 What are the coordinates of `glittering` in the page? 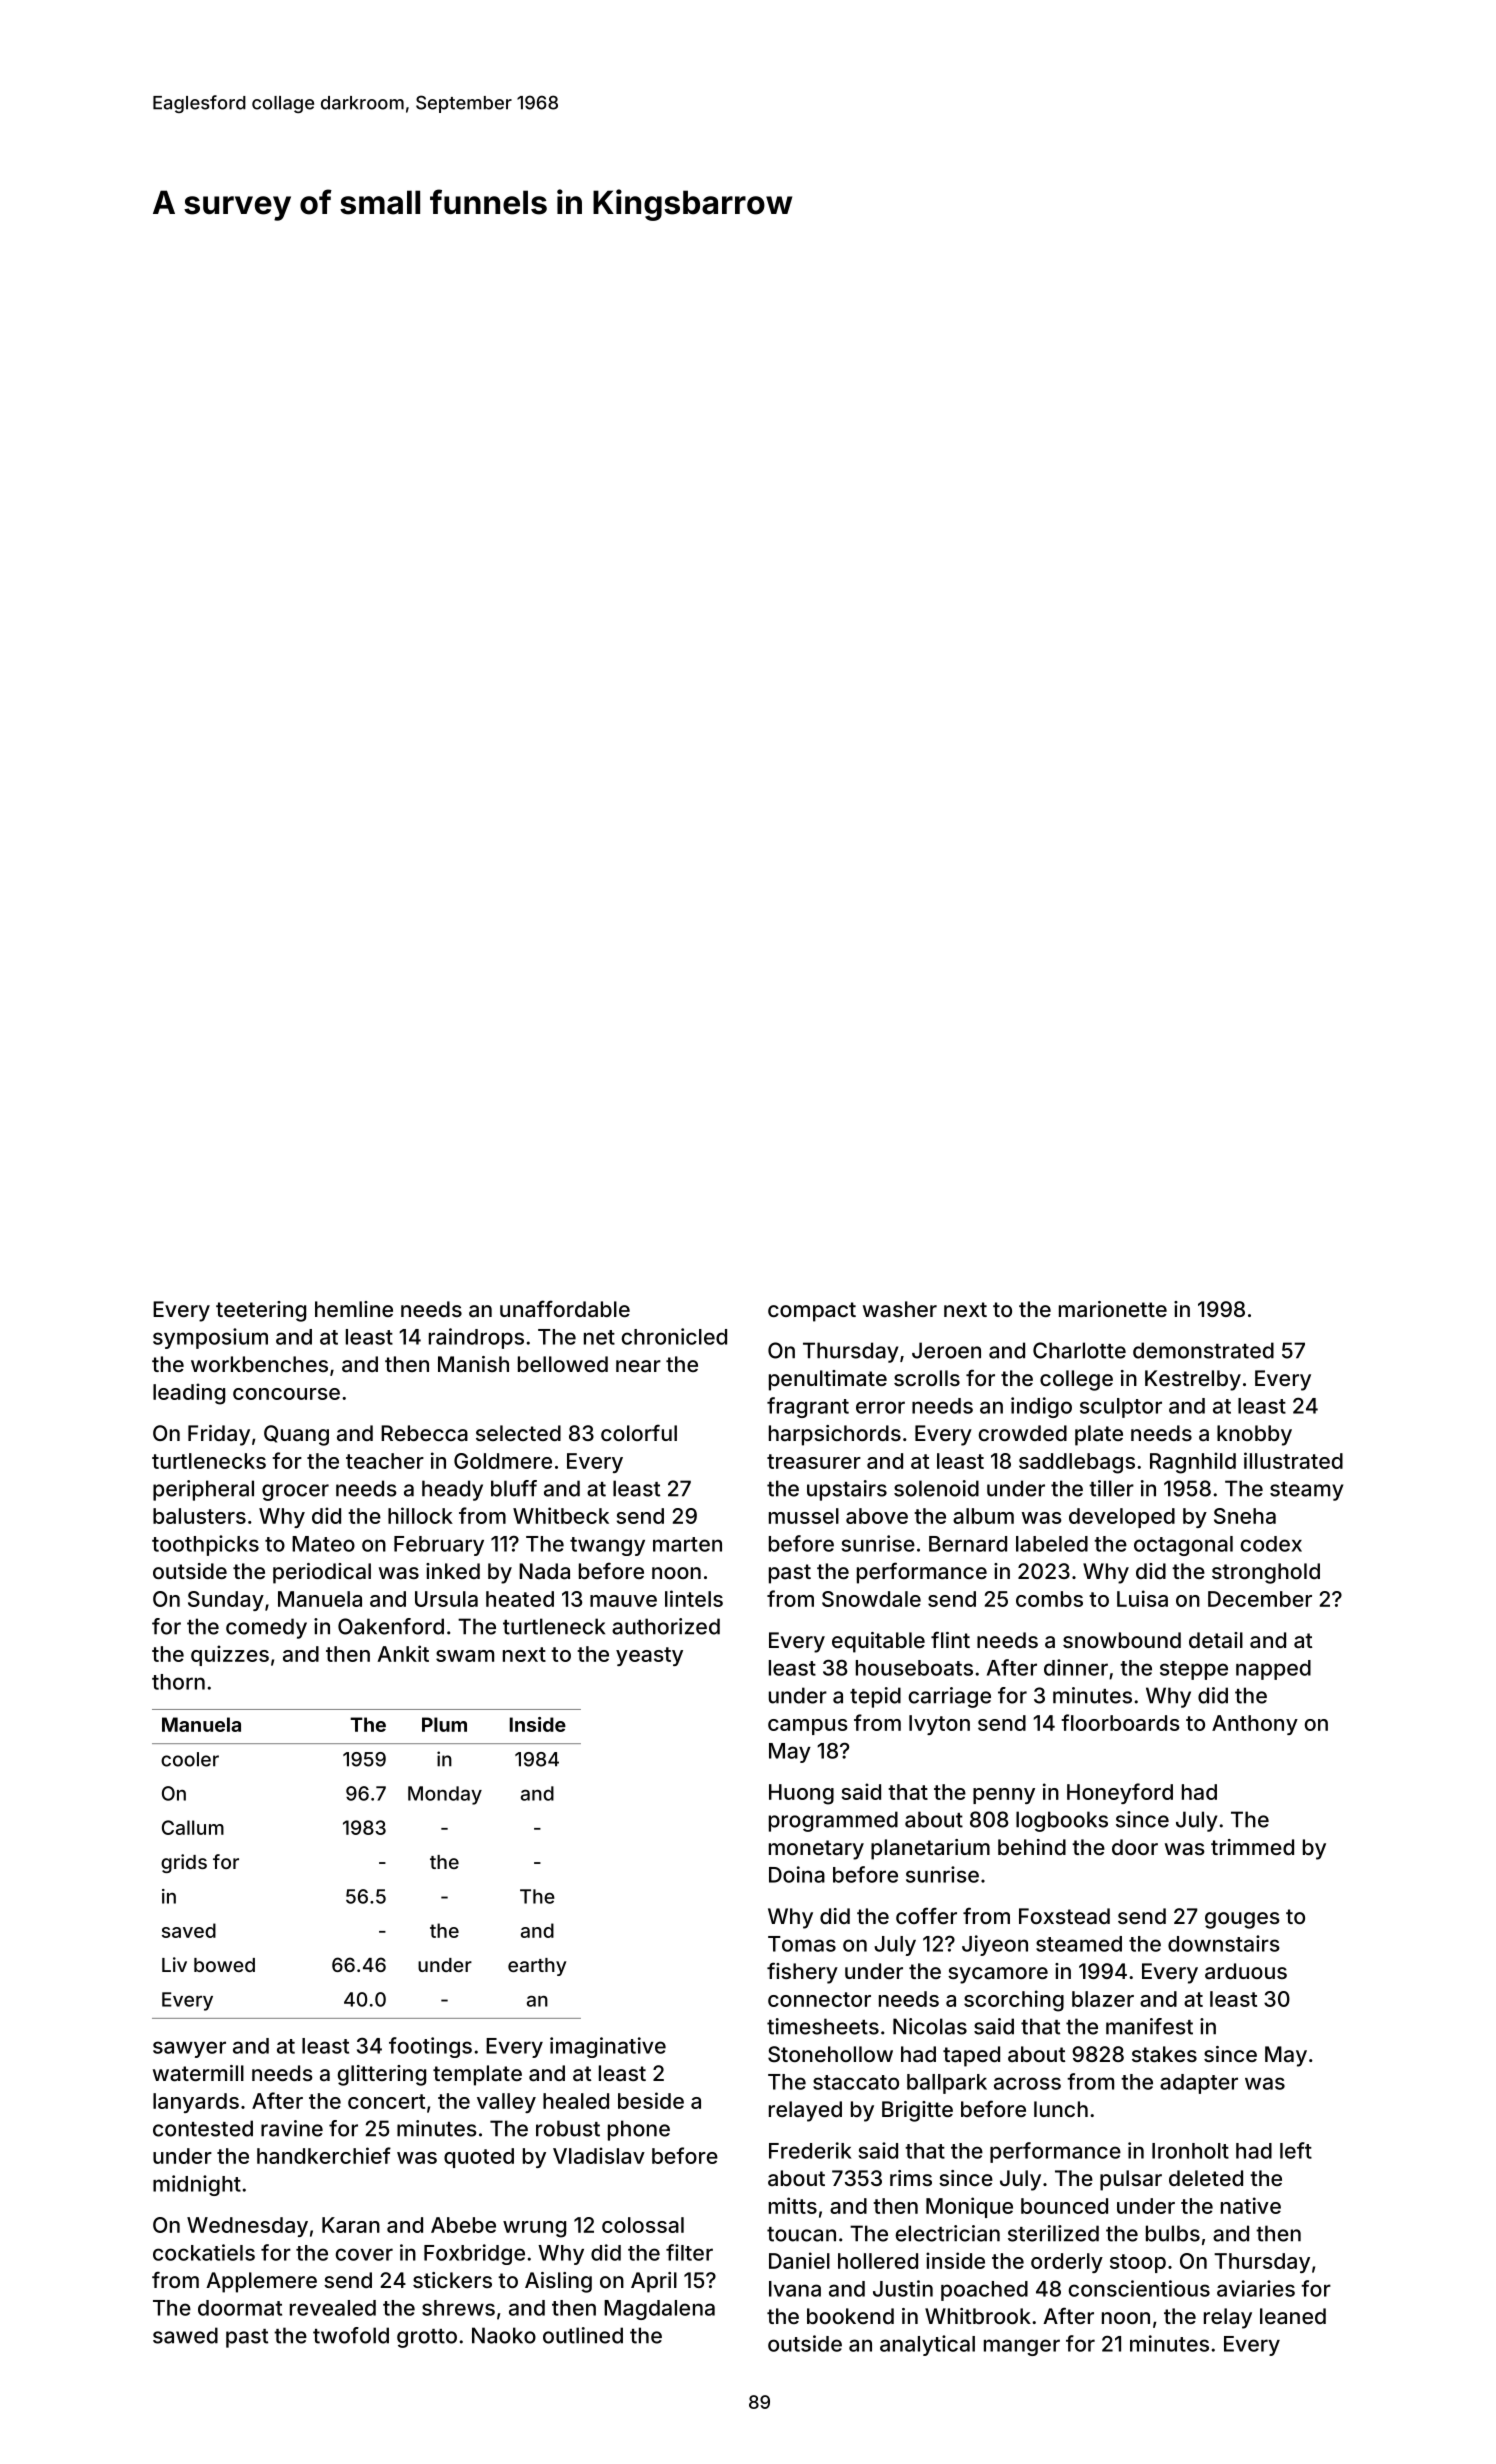 It's located at (382, 2075).
